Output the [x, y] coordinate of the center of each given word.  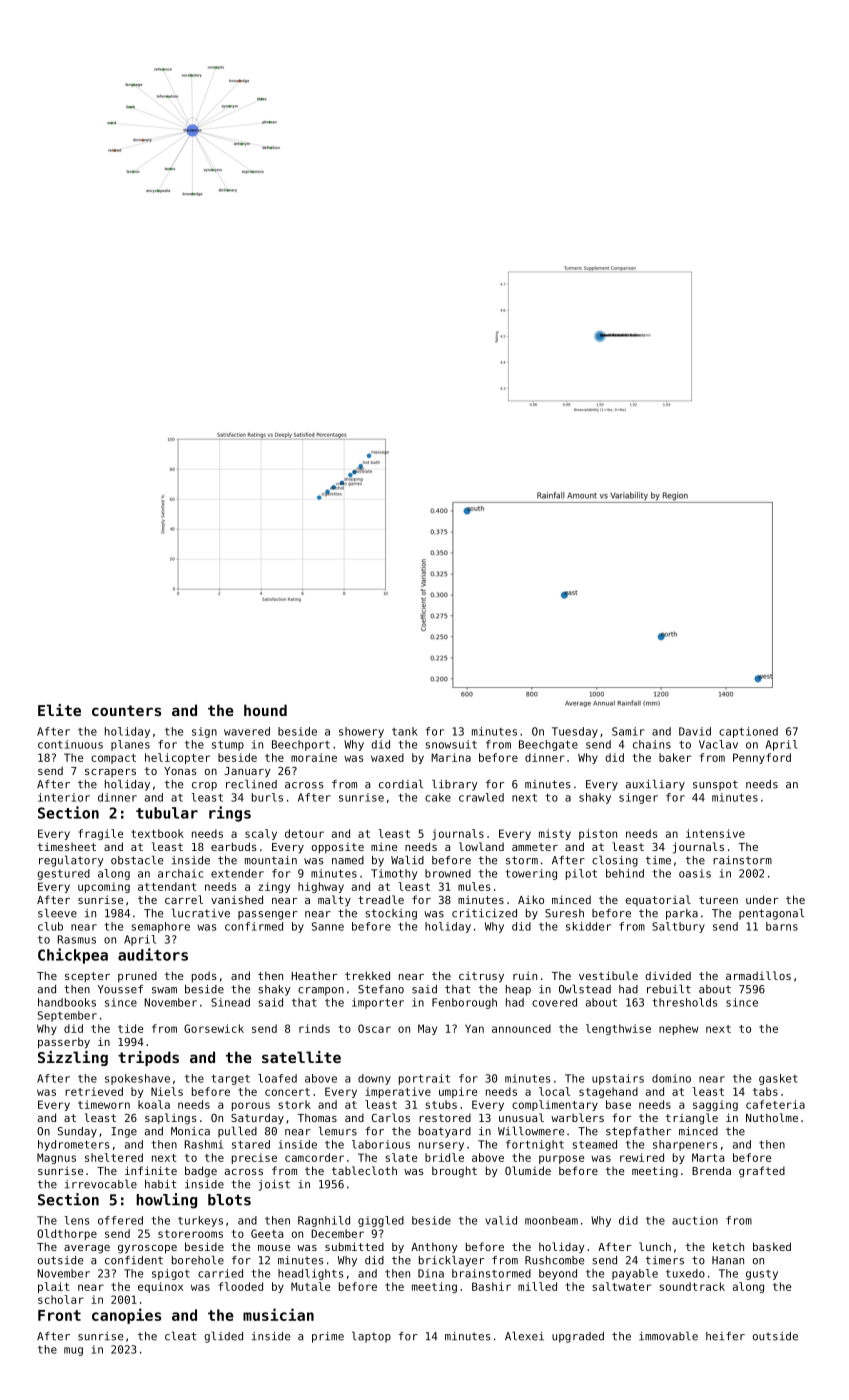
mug [73, 1351]
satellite [301, 1057]
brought [454, 1172]
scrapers [110, 773]
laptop [371, 1337]
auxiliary [655, 785]
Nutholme [772, 1117]
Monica [190, 1131]
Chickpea [73, 956]
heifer [725, 1336]
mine [384, 846]
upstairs [618, 1079]
